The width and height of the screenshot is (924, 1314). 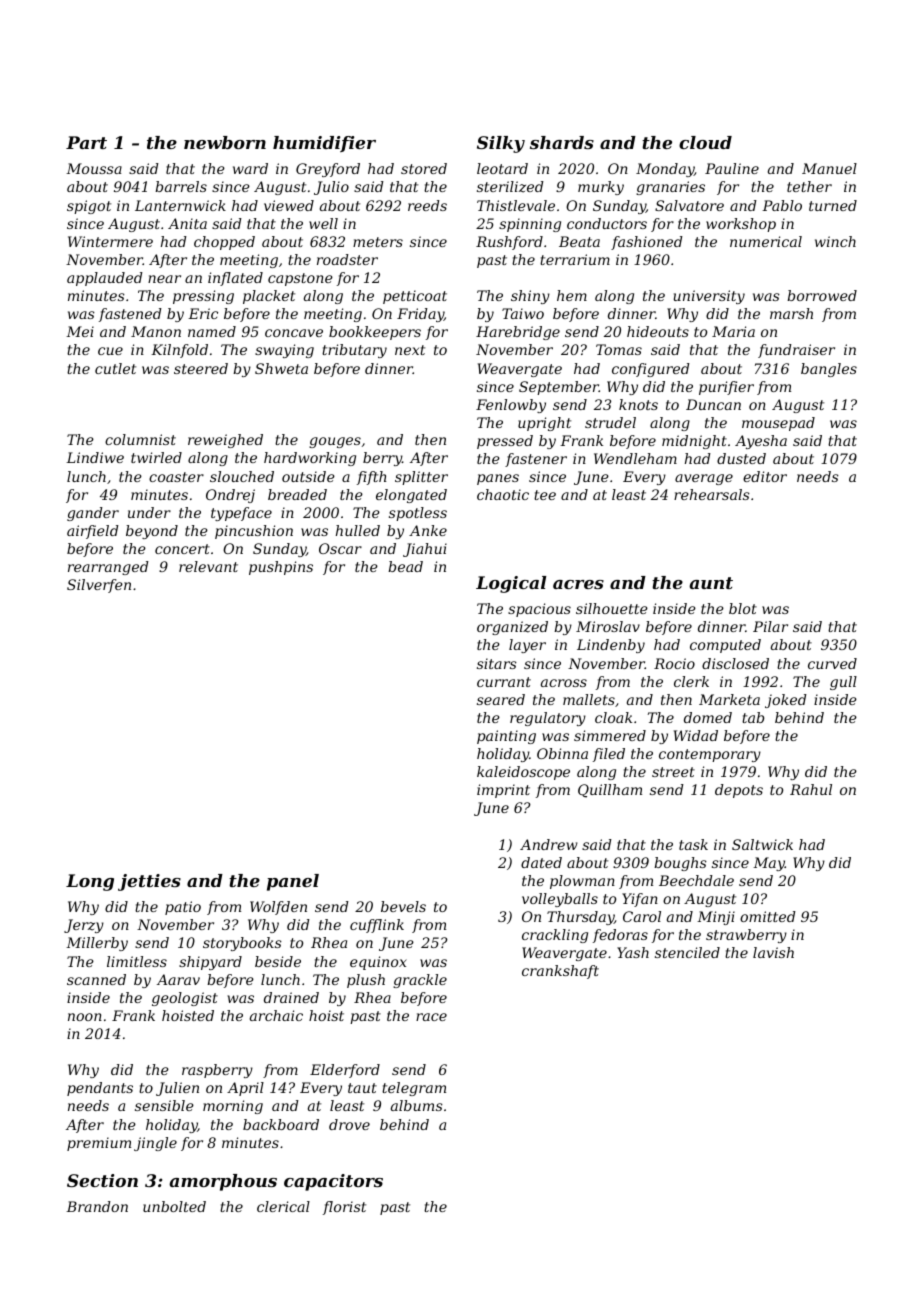 What do you see at coordinates (555, 936) in the screenshot?
I see `crackling` at bounding box center [555, 936].
